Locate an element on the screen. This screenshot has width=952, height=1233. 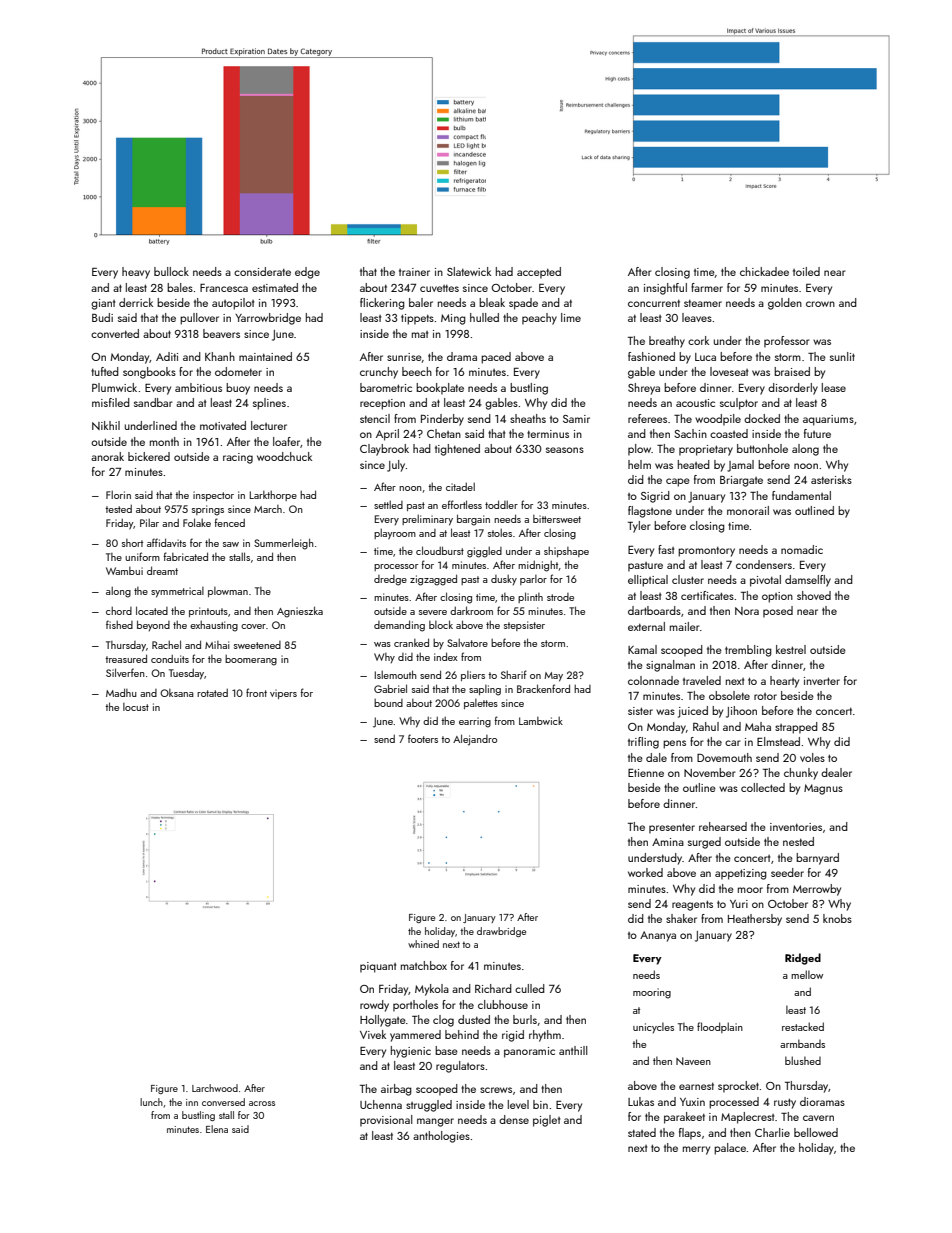
Etienne is located at coordinates (646, 773).
